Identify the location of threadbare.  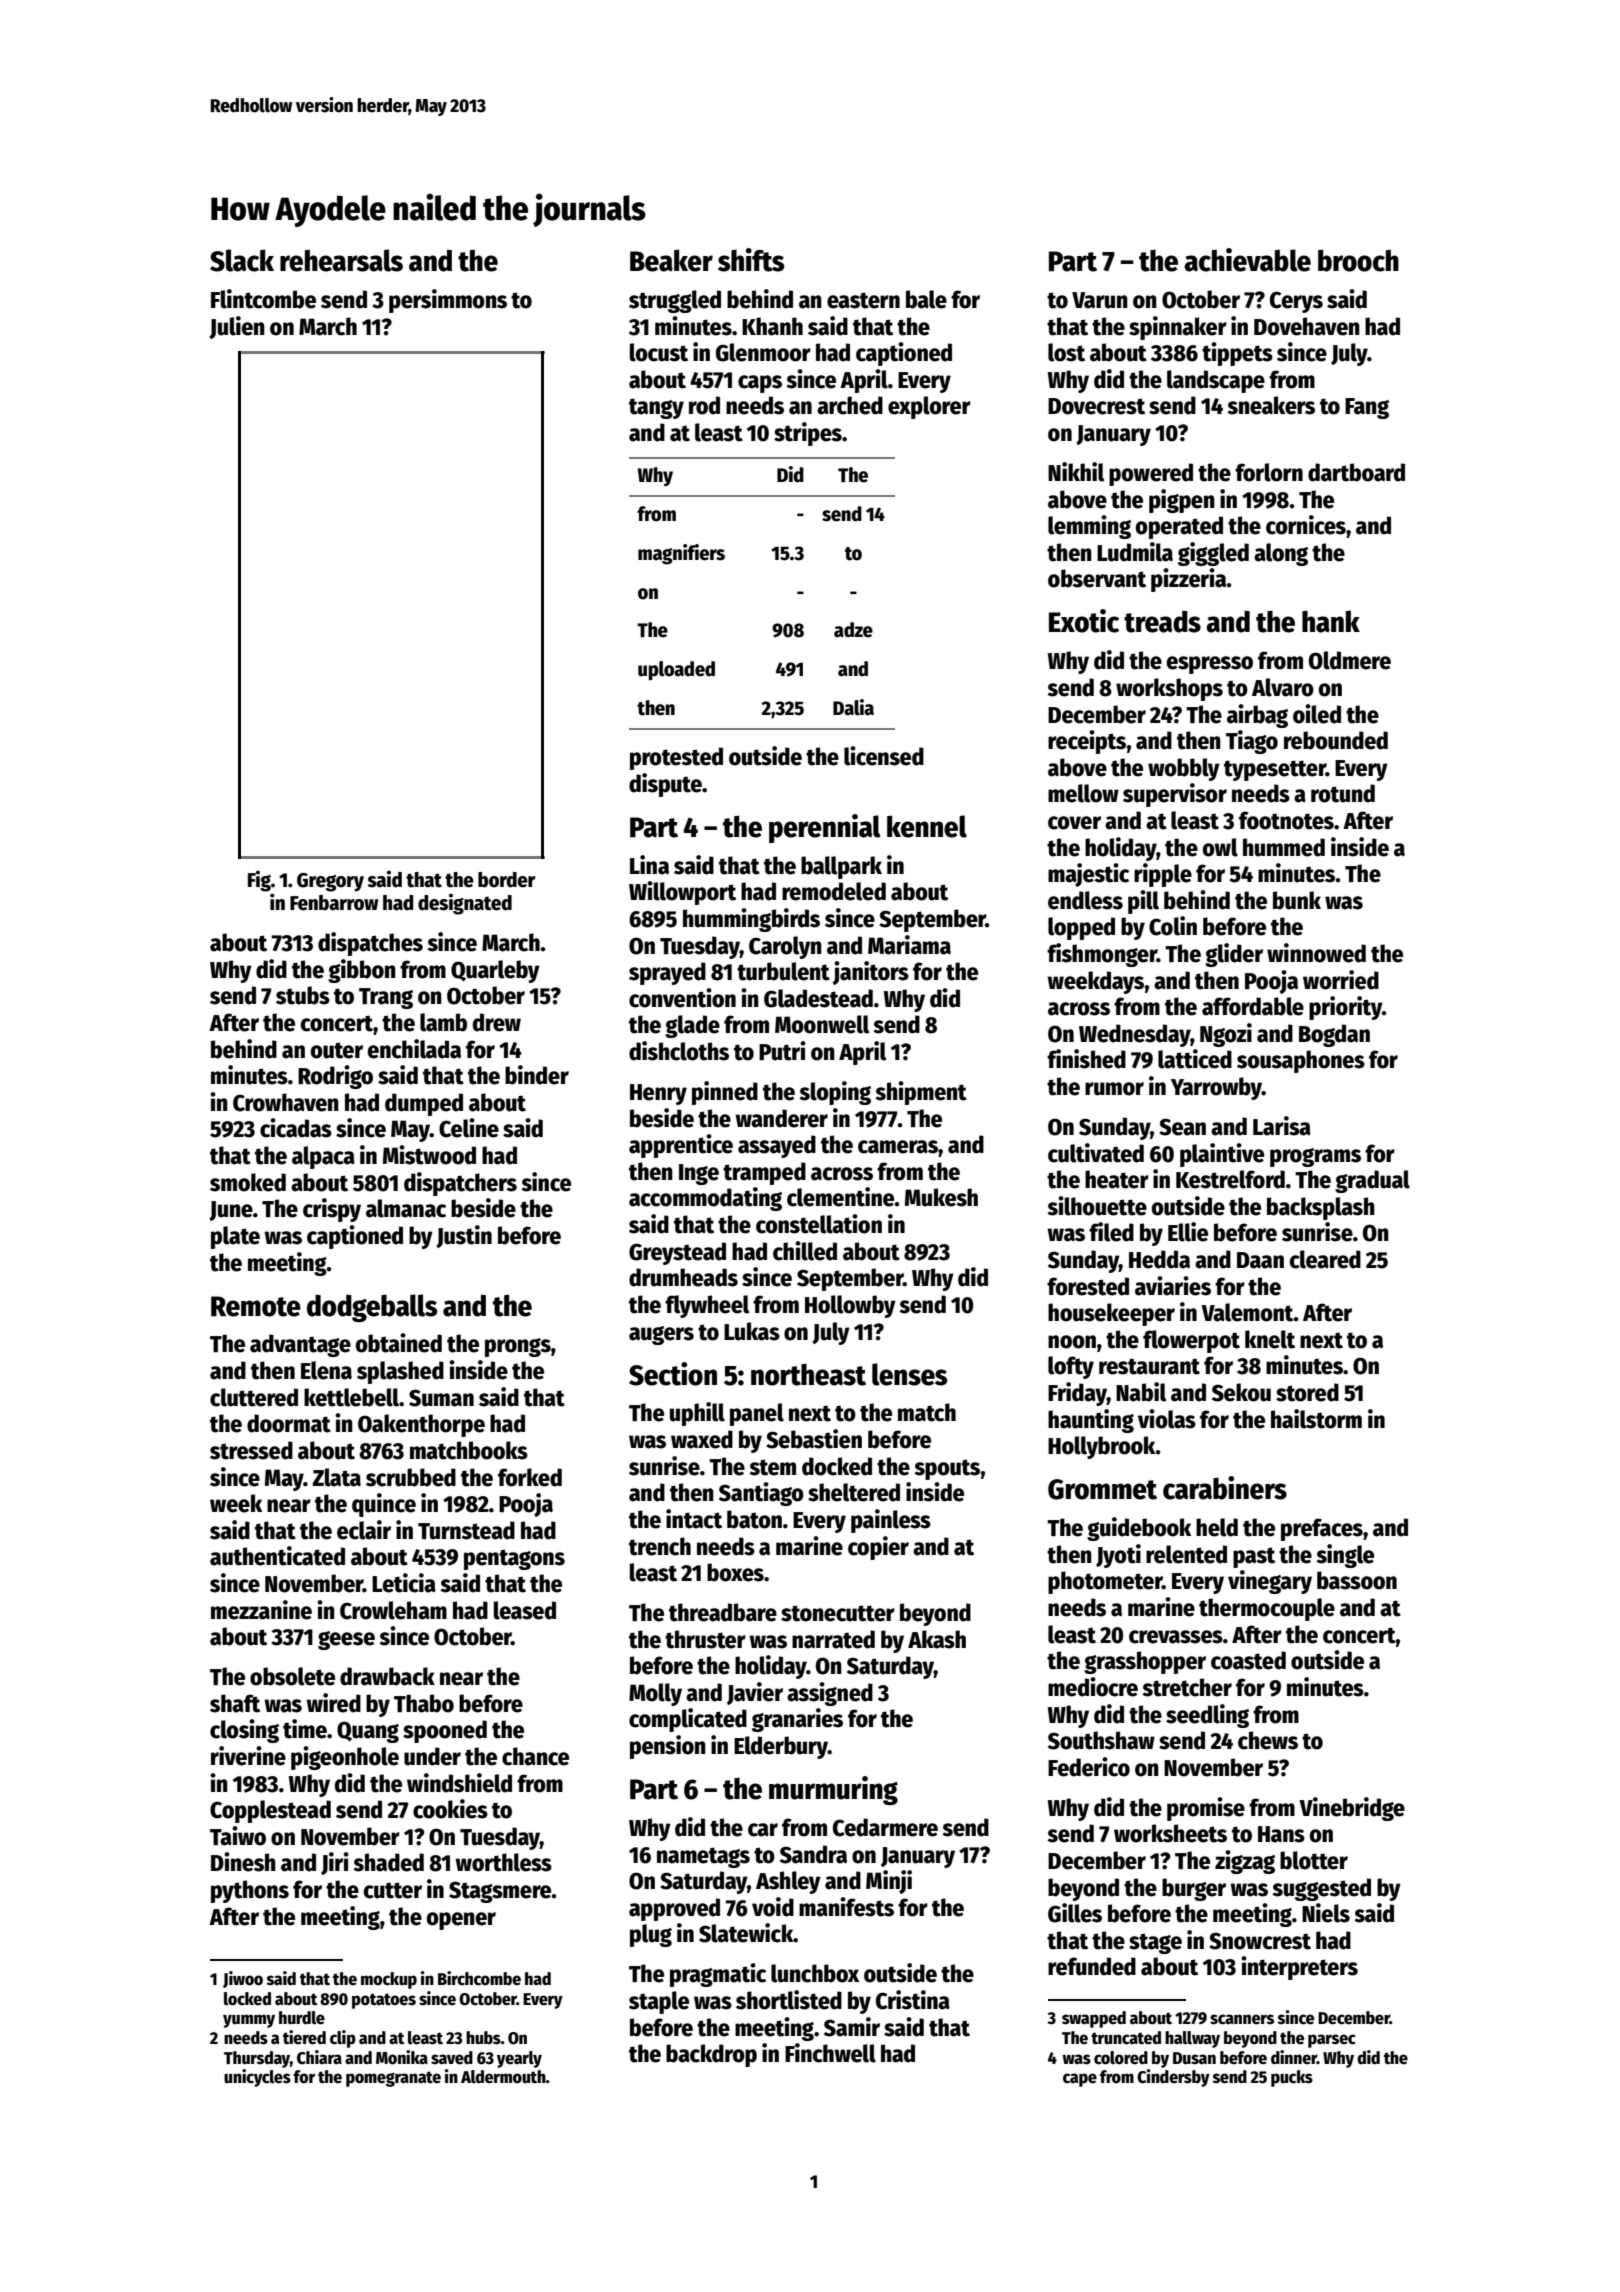
(723, 1612).
